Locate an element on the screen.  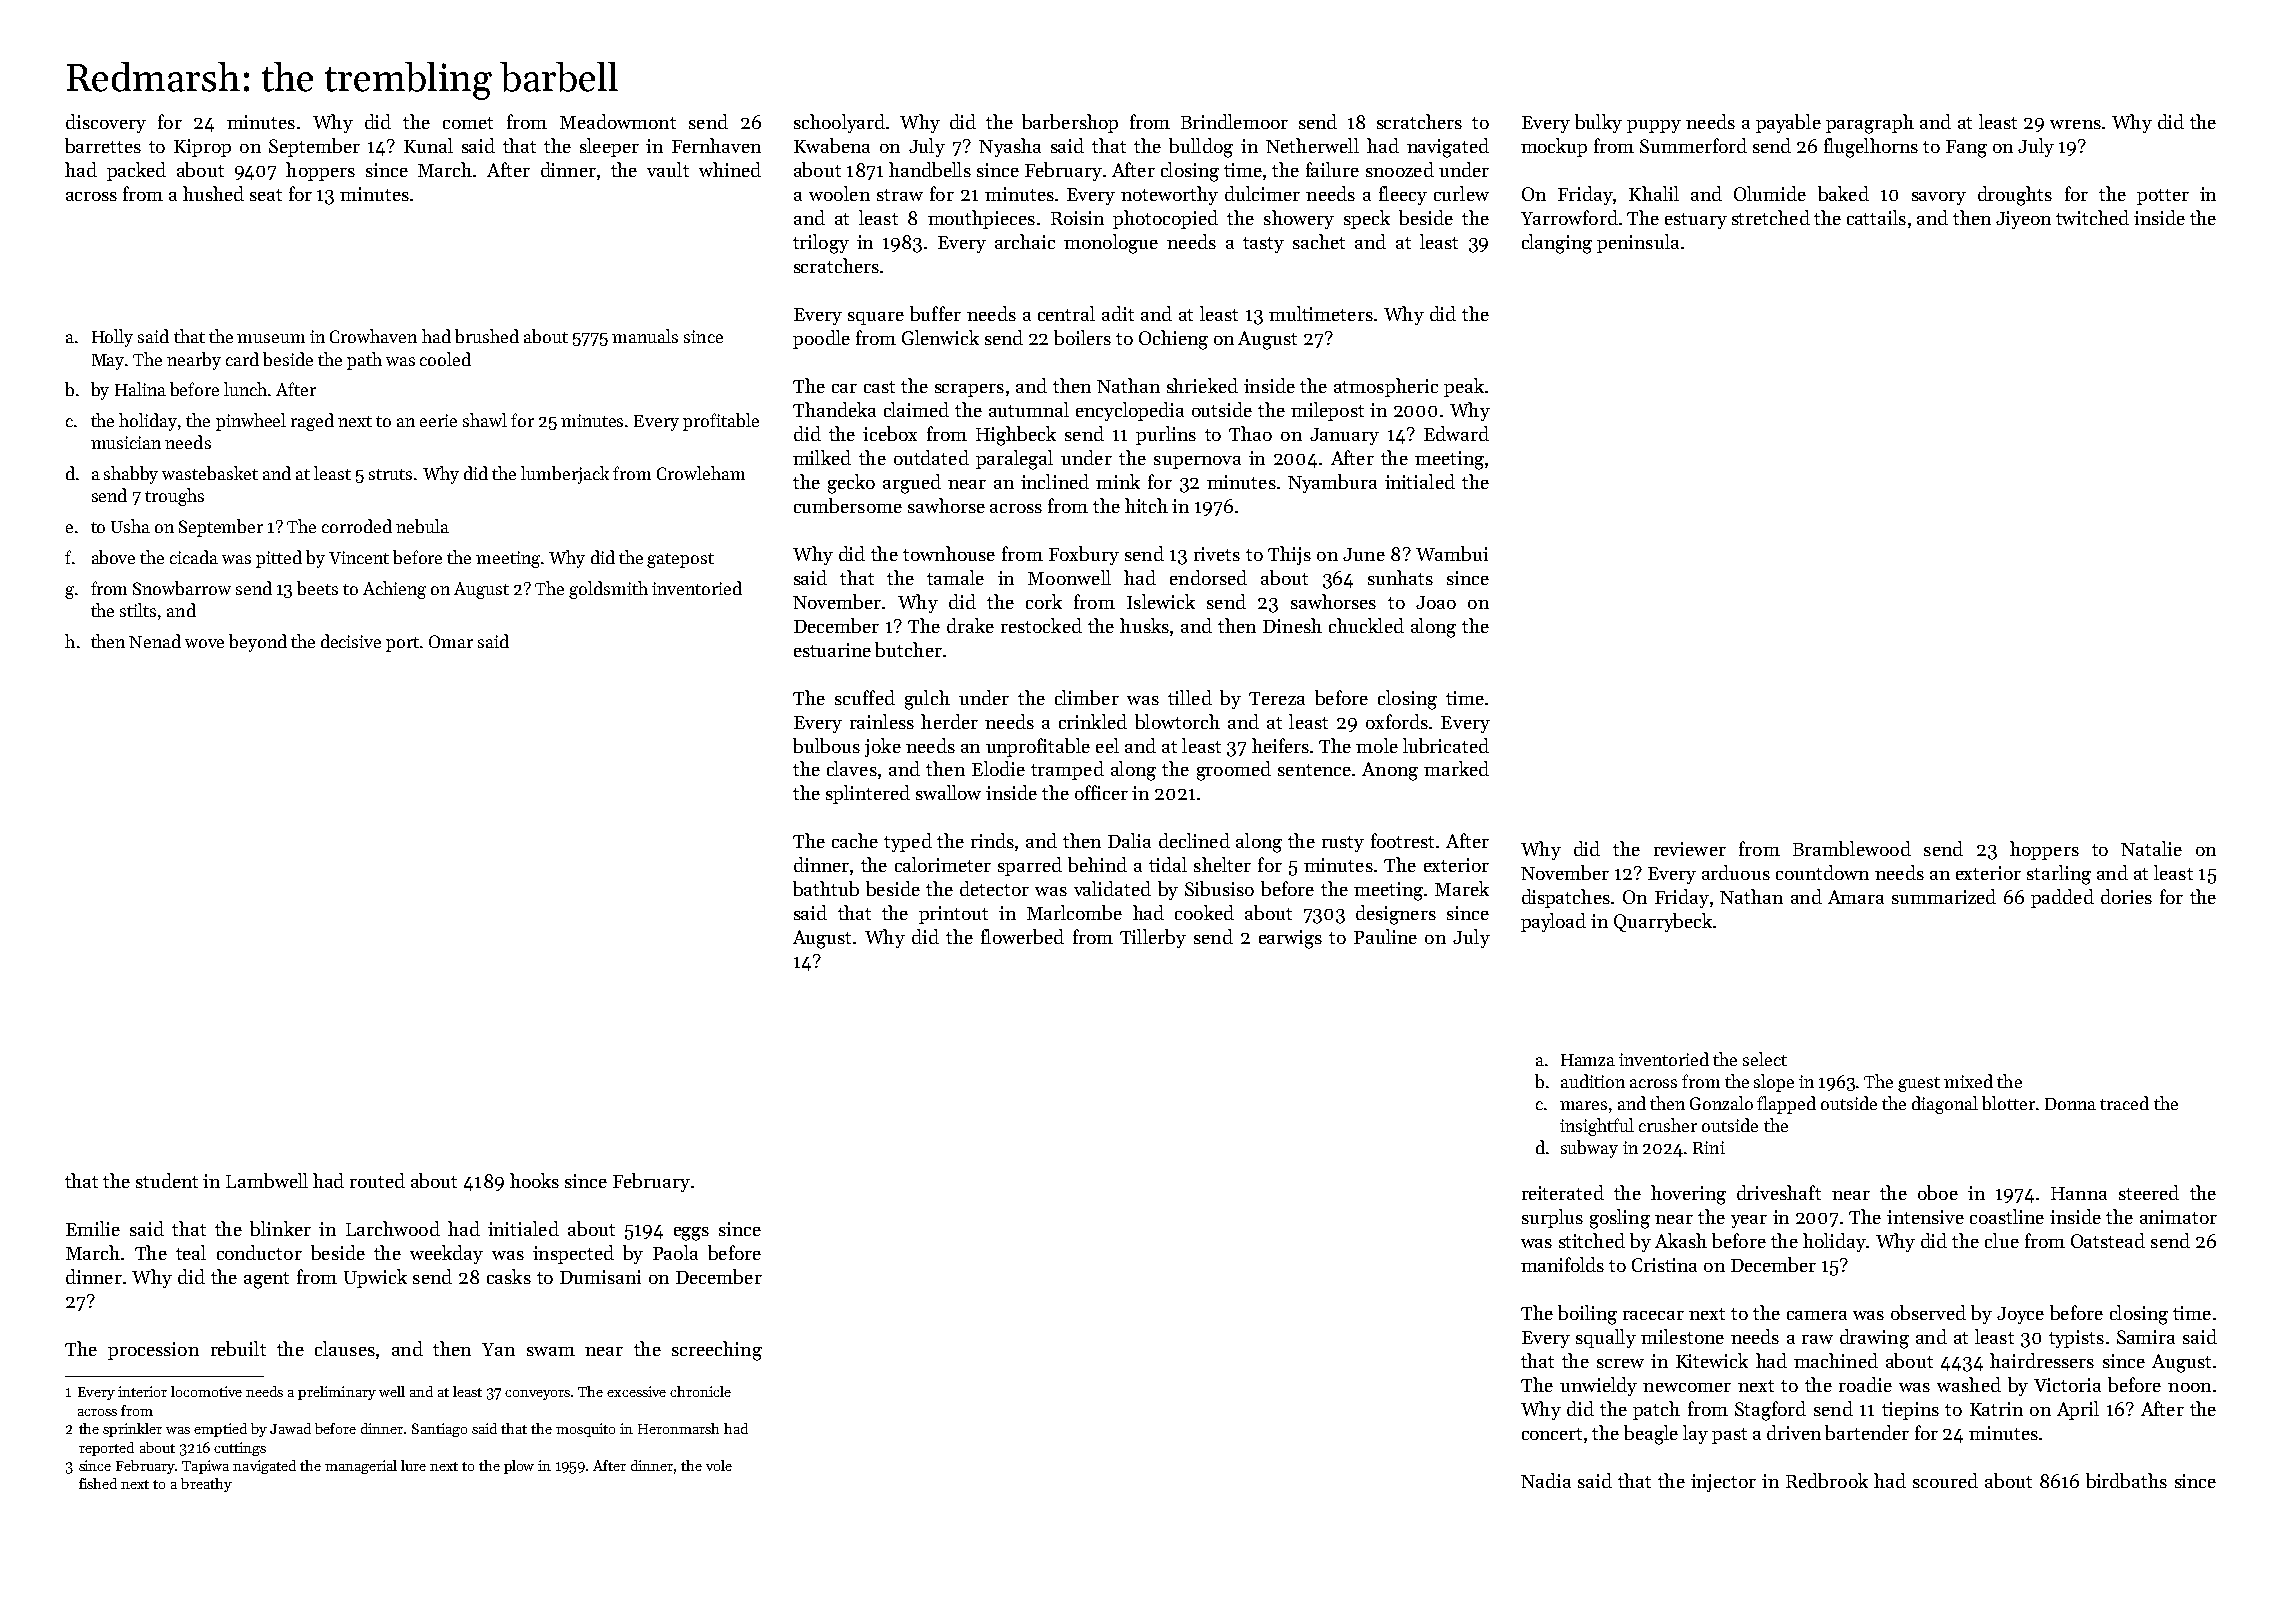
Wambui is located at coordinates (1452, 553).
